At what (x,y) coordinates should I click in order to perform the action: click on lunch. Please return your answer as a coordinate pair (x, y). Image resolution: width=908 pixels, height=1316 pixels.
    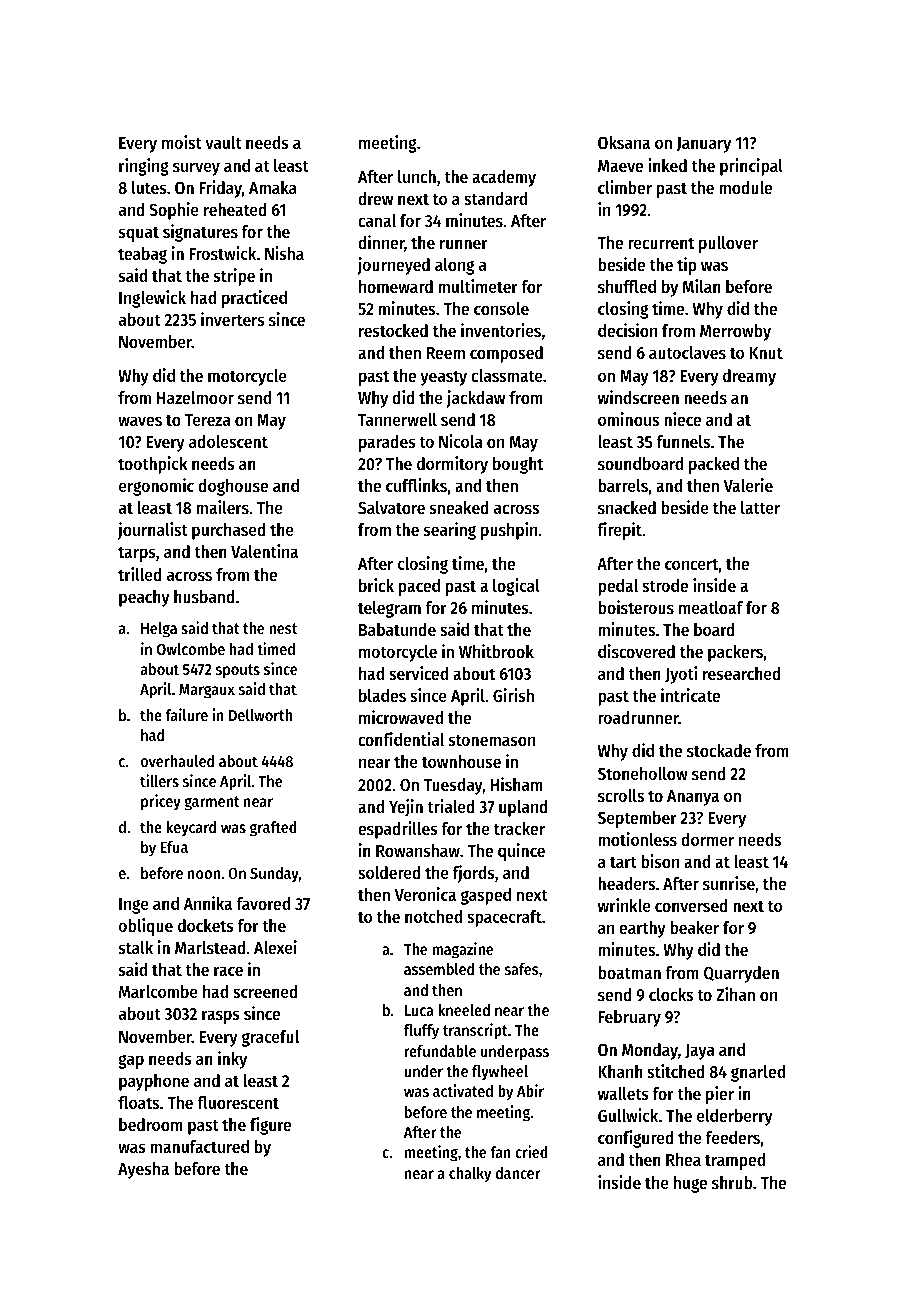
    Looking at the image, I should click on (417, 176).
